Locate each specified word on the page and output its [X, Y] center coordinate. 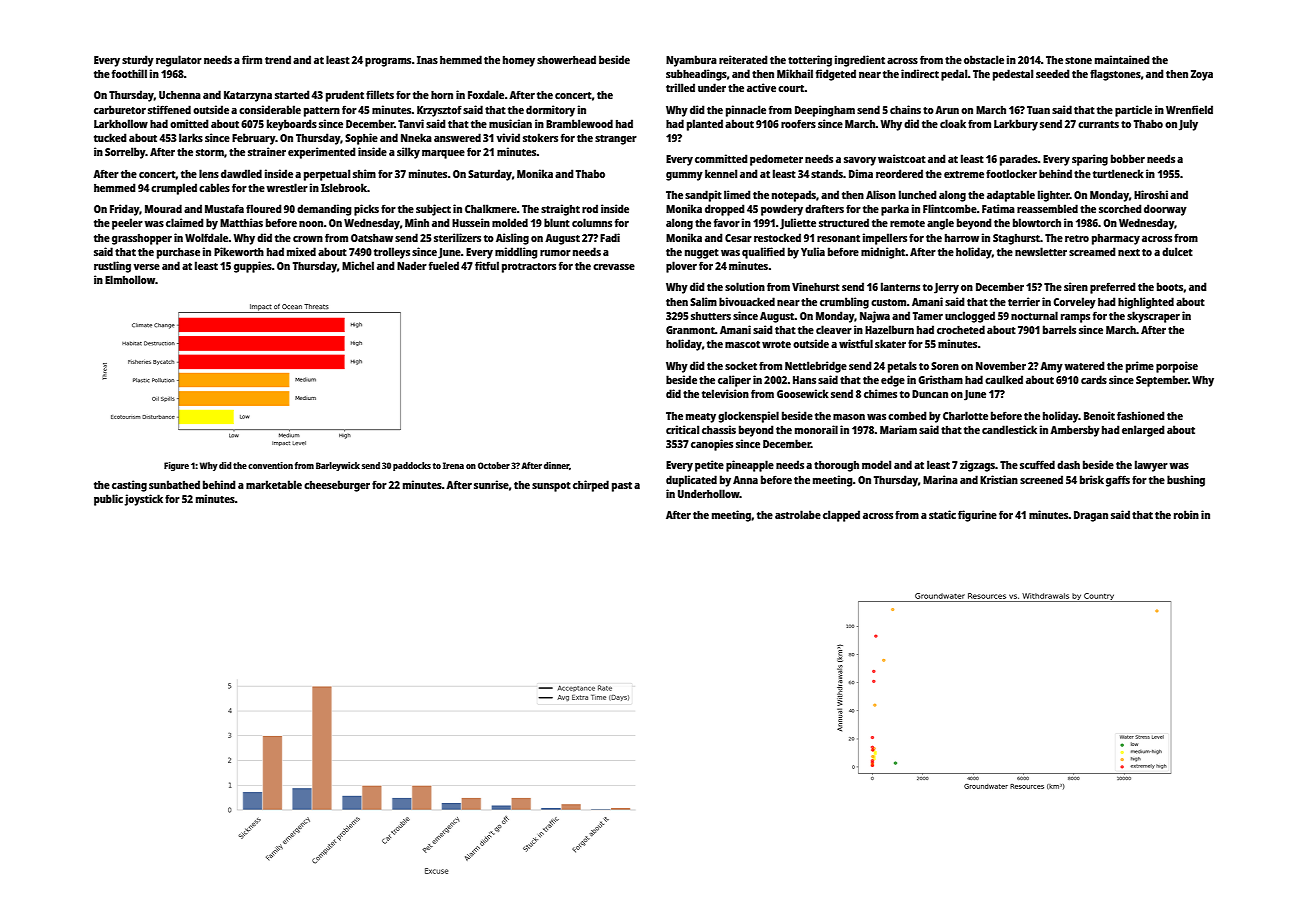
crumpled [174, 189]
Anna [745, 480]
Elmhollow [130, 279]
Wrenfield [1189, 109]
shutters [711, 316]
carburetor [120, 109]
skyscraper [1153, 317]
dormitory [550, 111]
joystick [144, 500]
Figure [176, 466]
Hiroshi [1151, 194]
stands [827, 173]
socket [741, 365]
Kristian [999, 479]
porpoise [1177, 367]
